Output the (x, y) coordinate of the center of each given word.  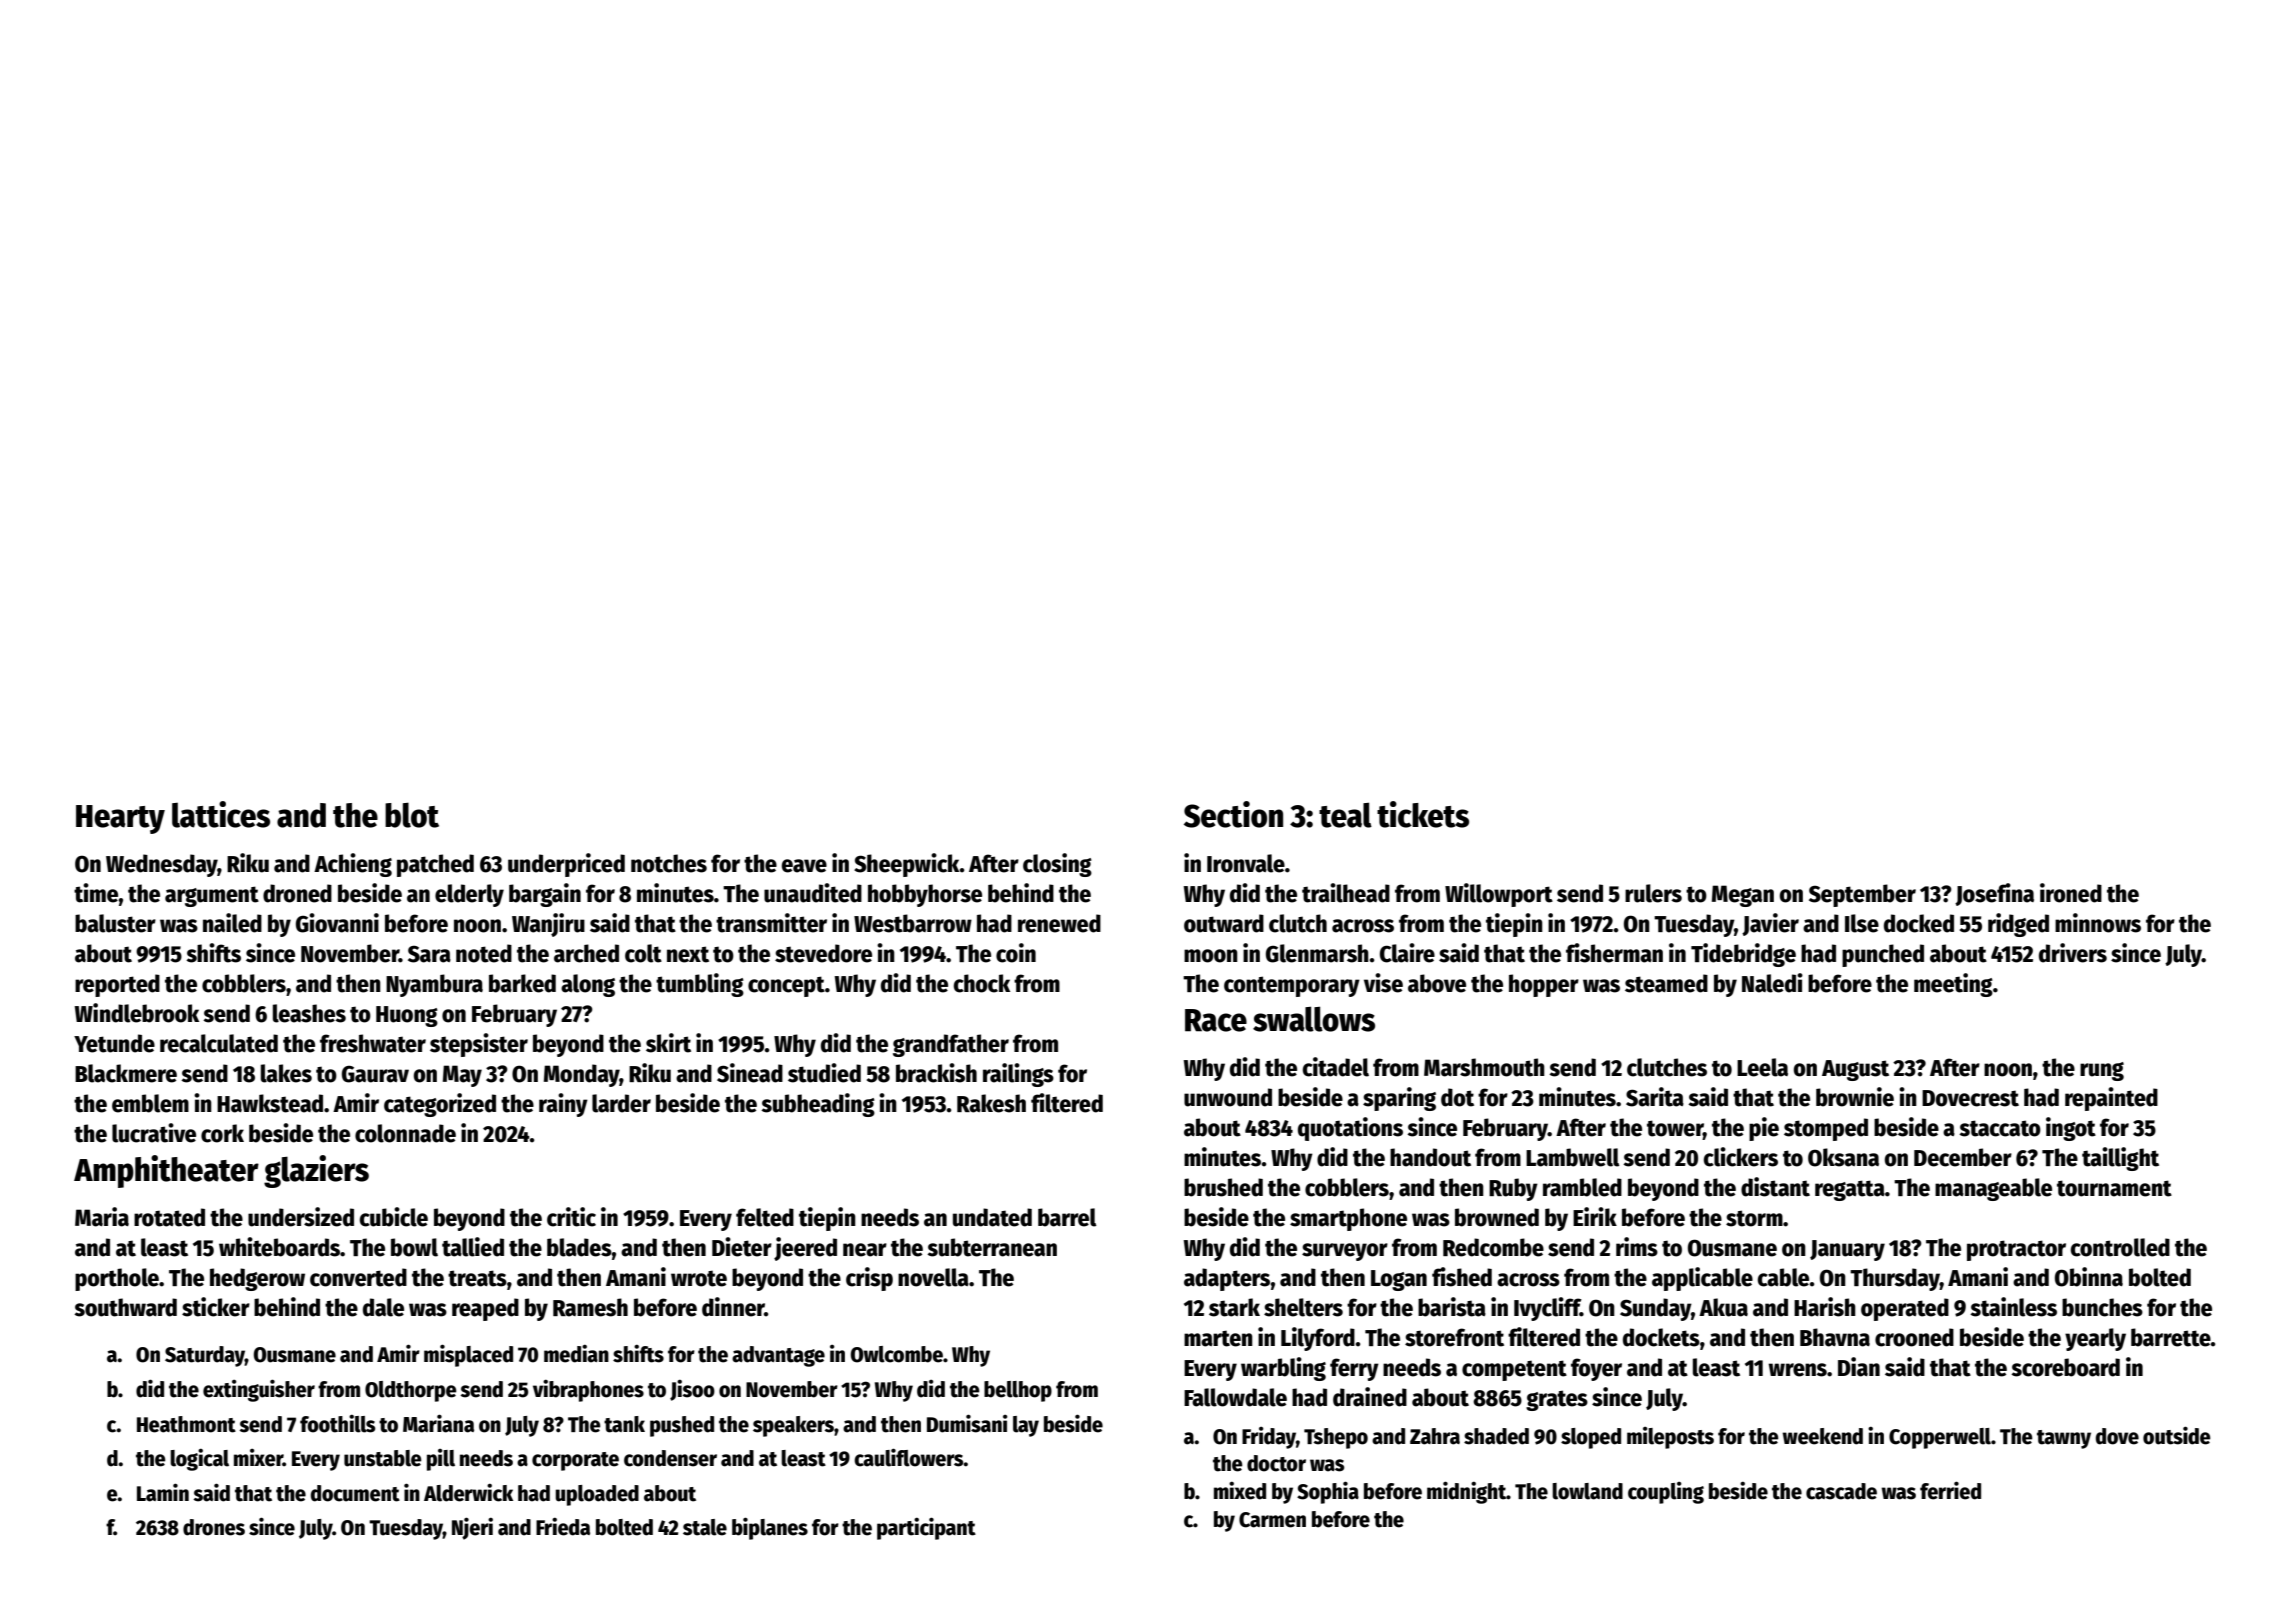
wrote (699, 1278)
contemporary (1292, 986)
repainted (2111, 1099)
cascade (1841, 1491)
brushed (1223, 1187)
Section (1233, 814)
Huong (407, 1016)
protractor (2016, 1250)
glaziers (316, 1171)
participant (926, 1528)
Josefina (1994, 894)
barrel (1067, 1217)
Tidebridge (1743, 955)
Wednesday (162, 865)
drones (214, 1527)
